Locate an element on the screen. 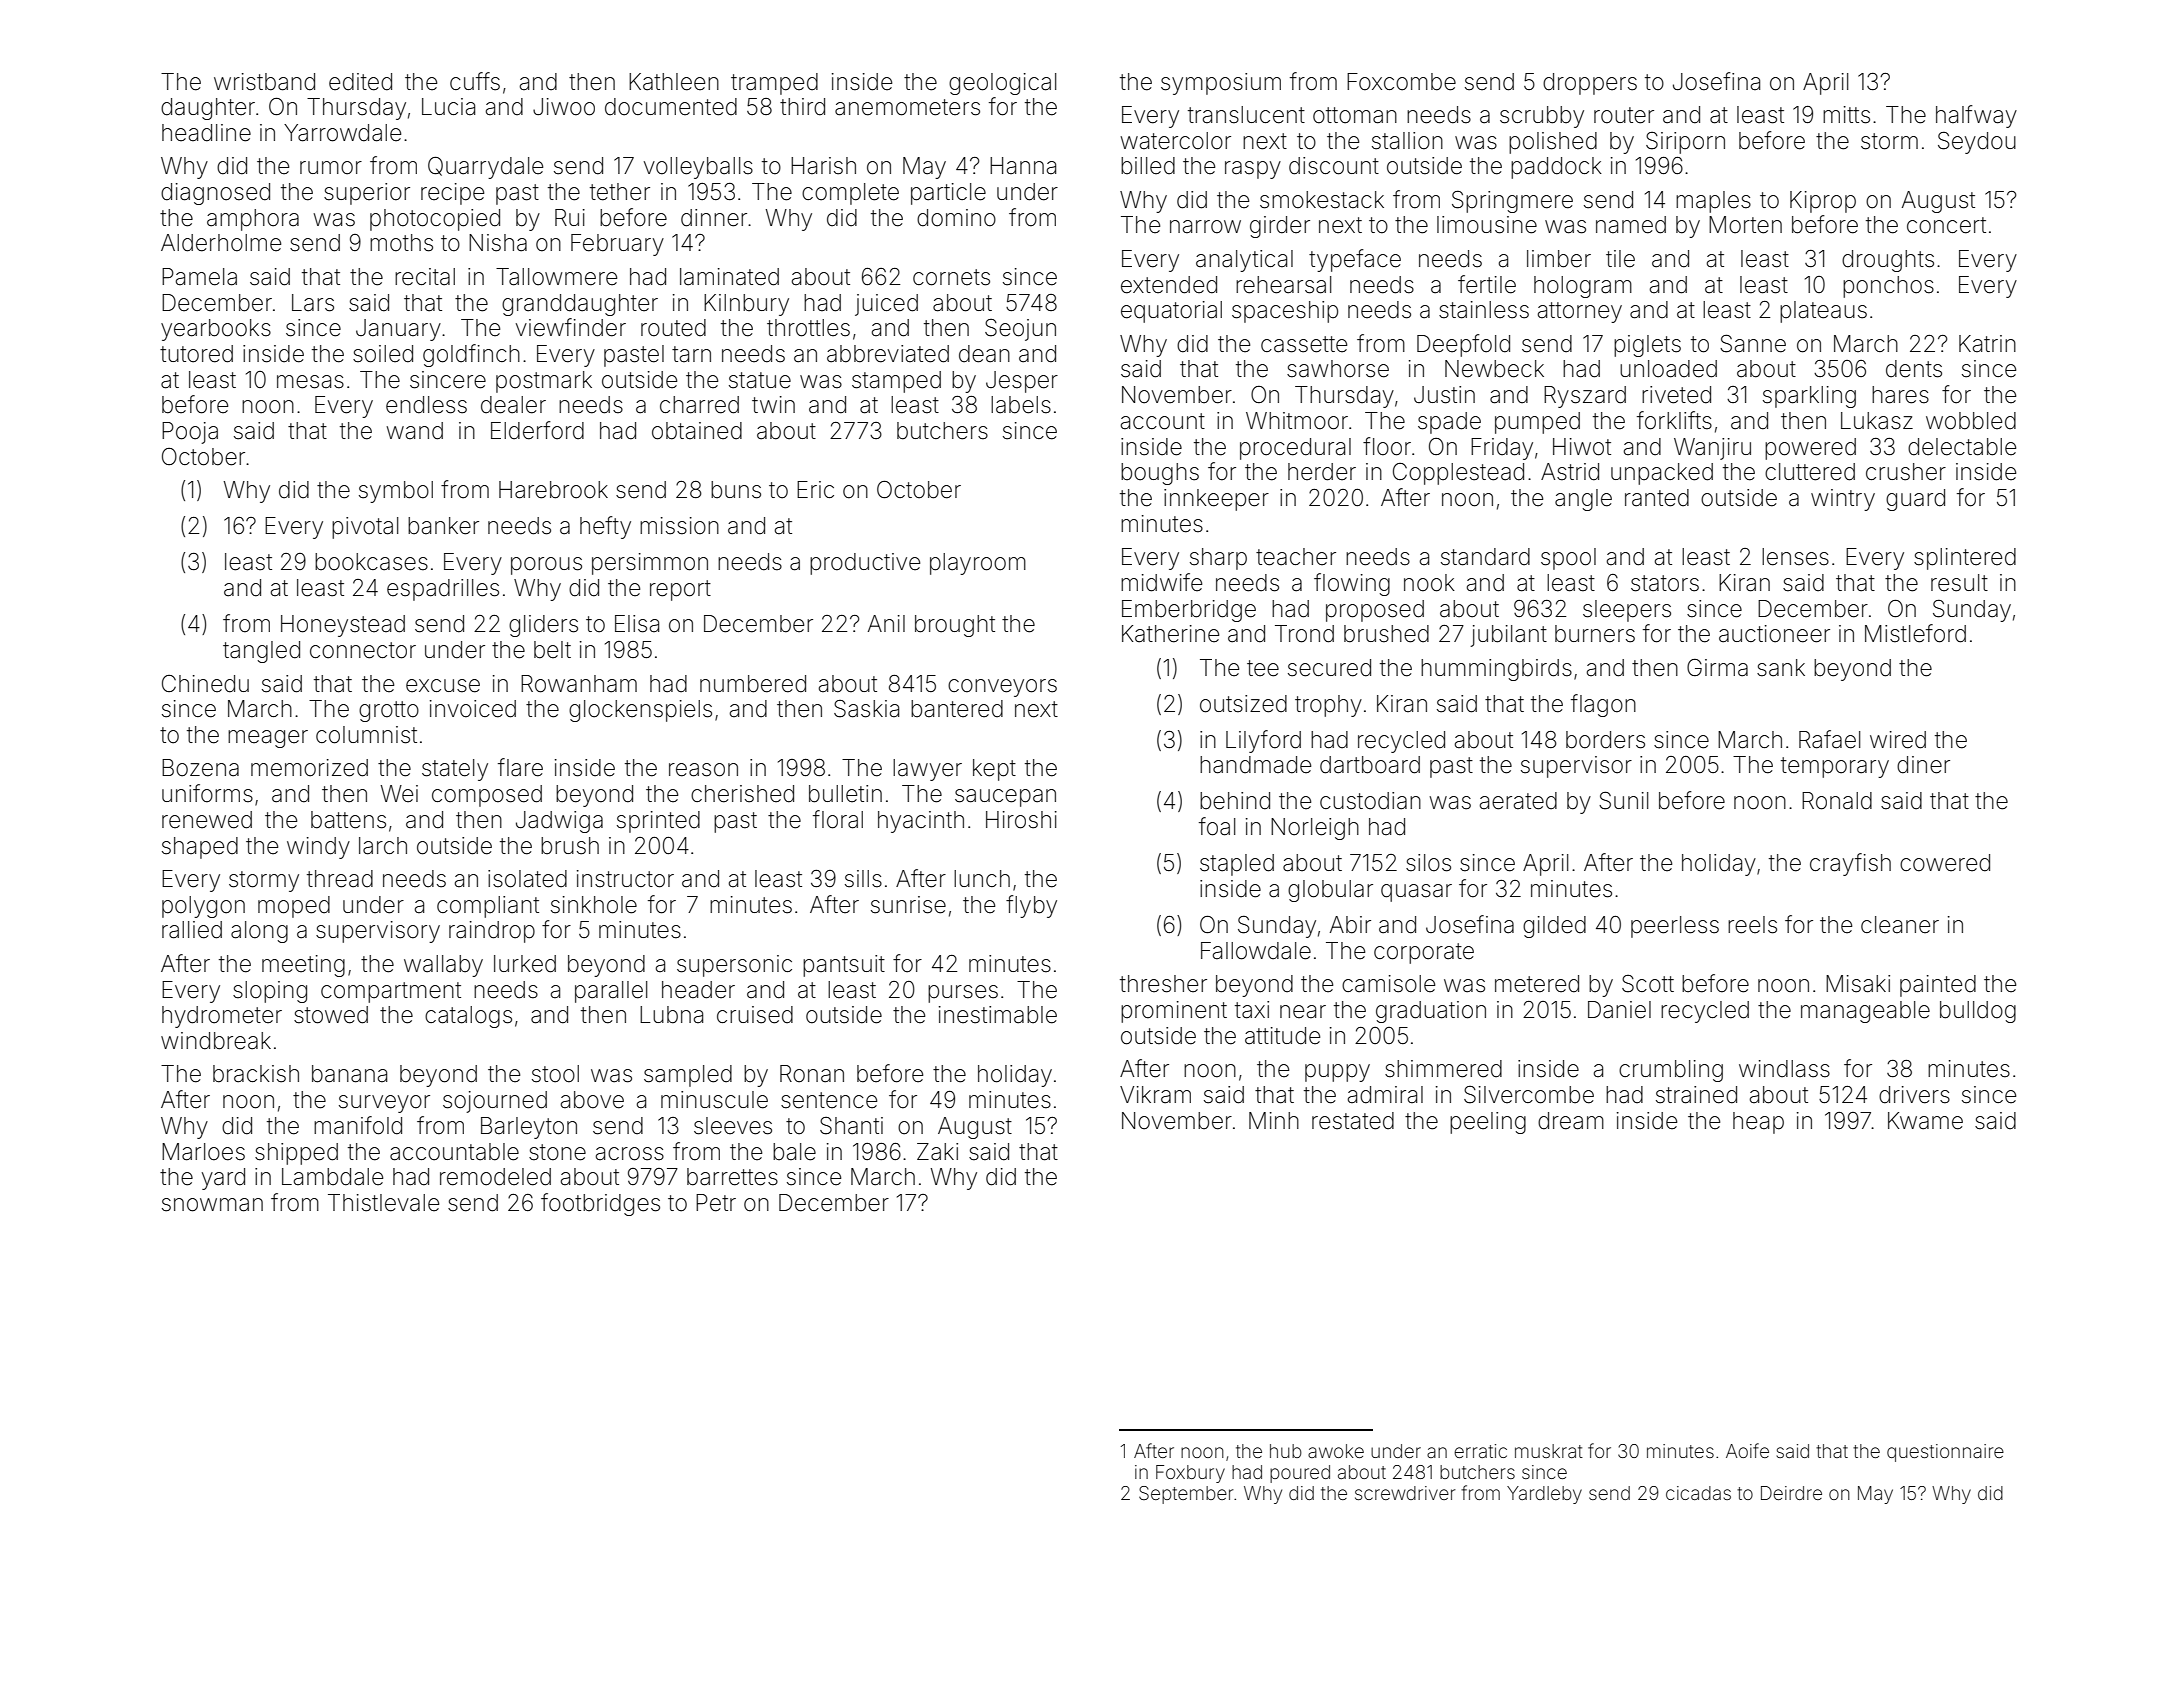 The image size is (2178, 1683). innkeeper is located at coordinates (1216, 500).
